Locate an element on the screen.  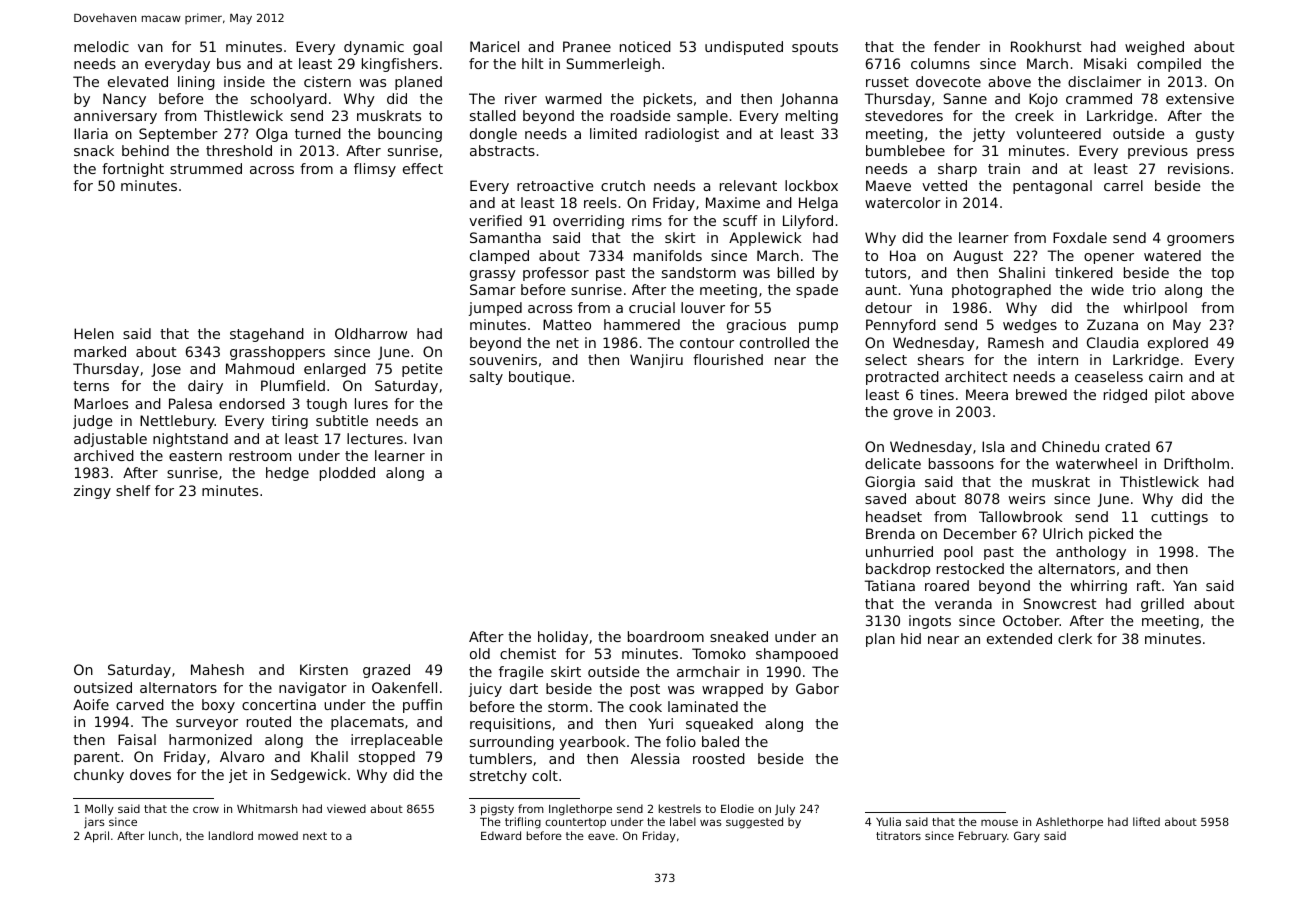
dairy is located at coordinates (205, 387).
